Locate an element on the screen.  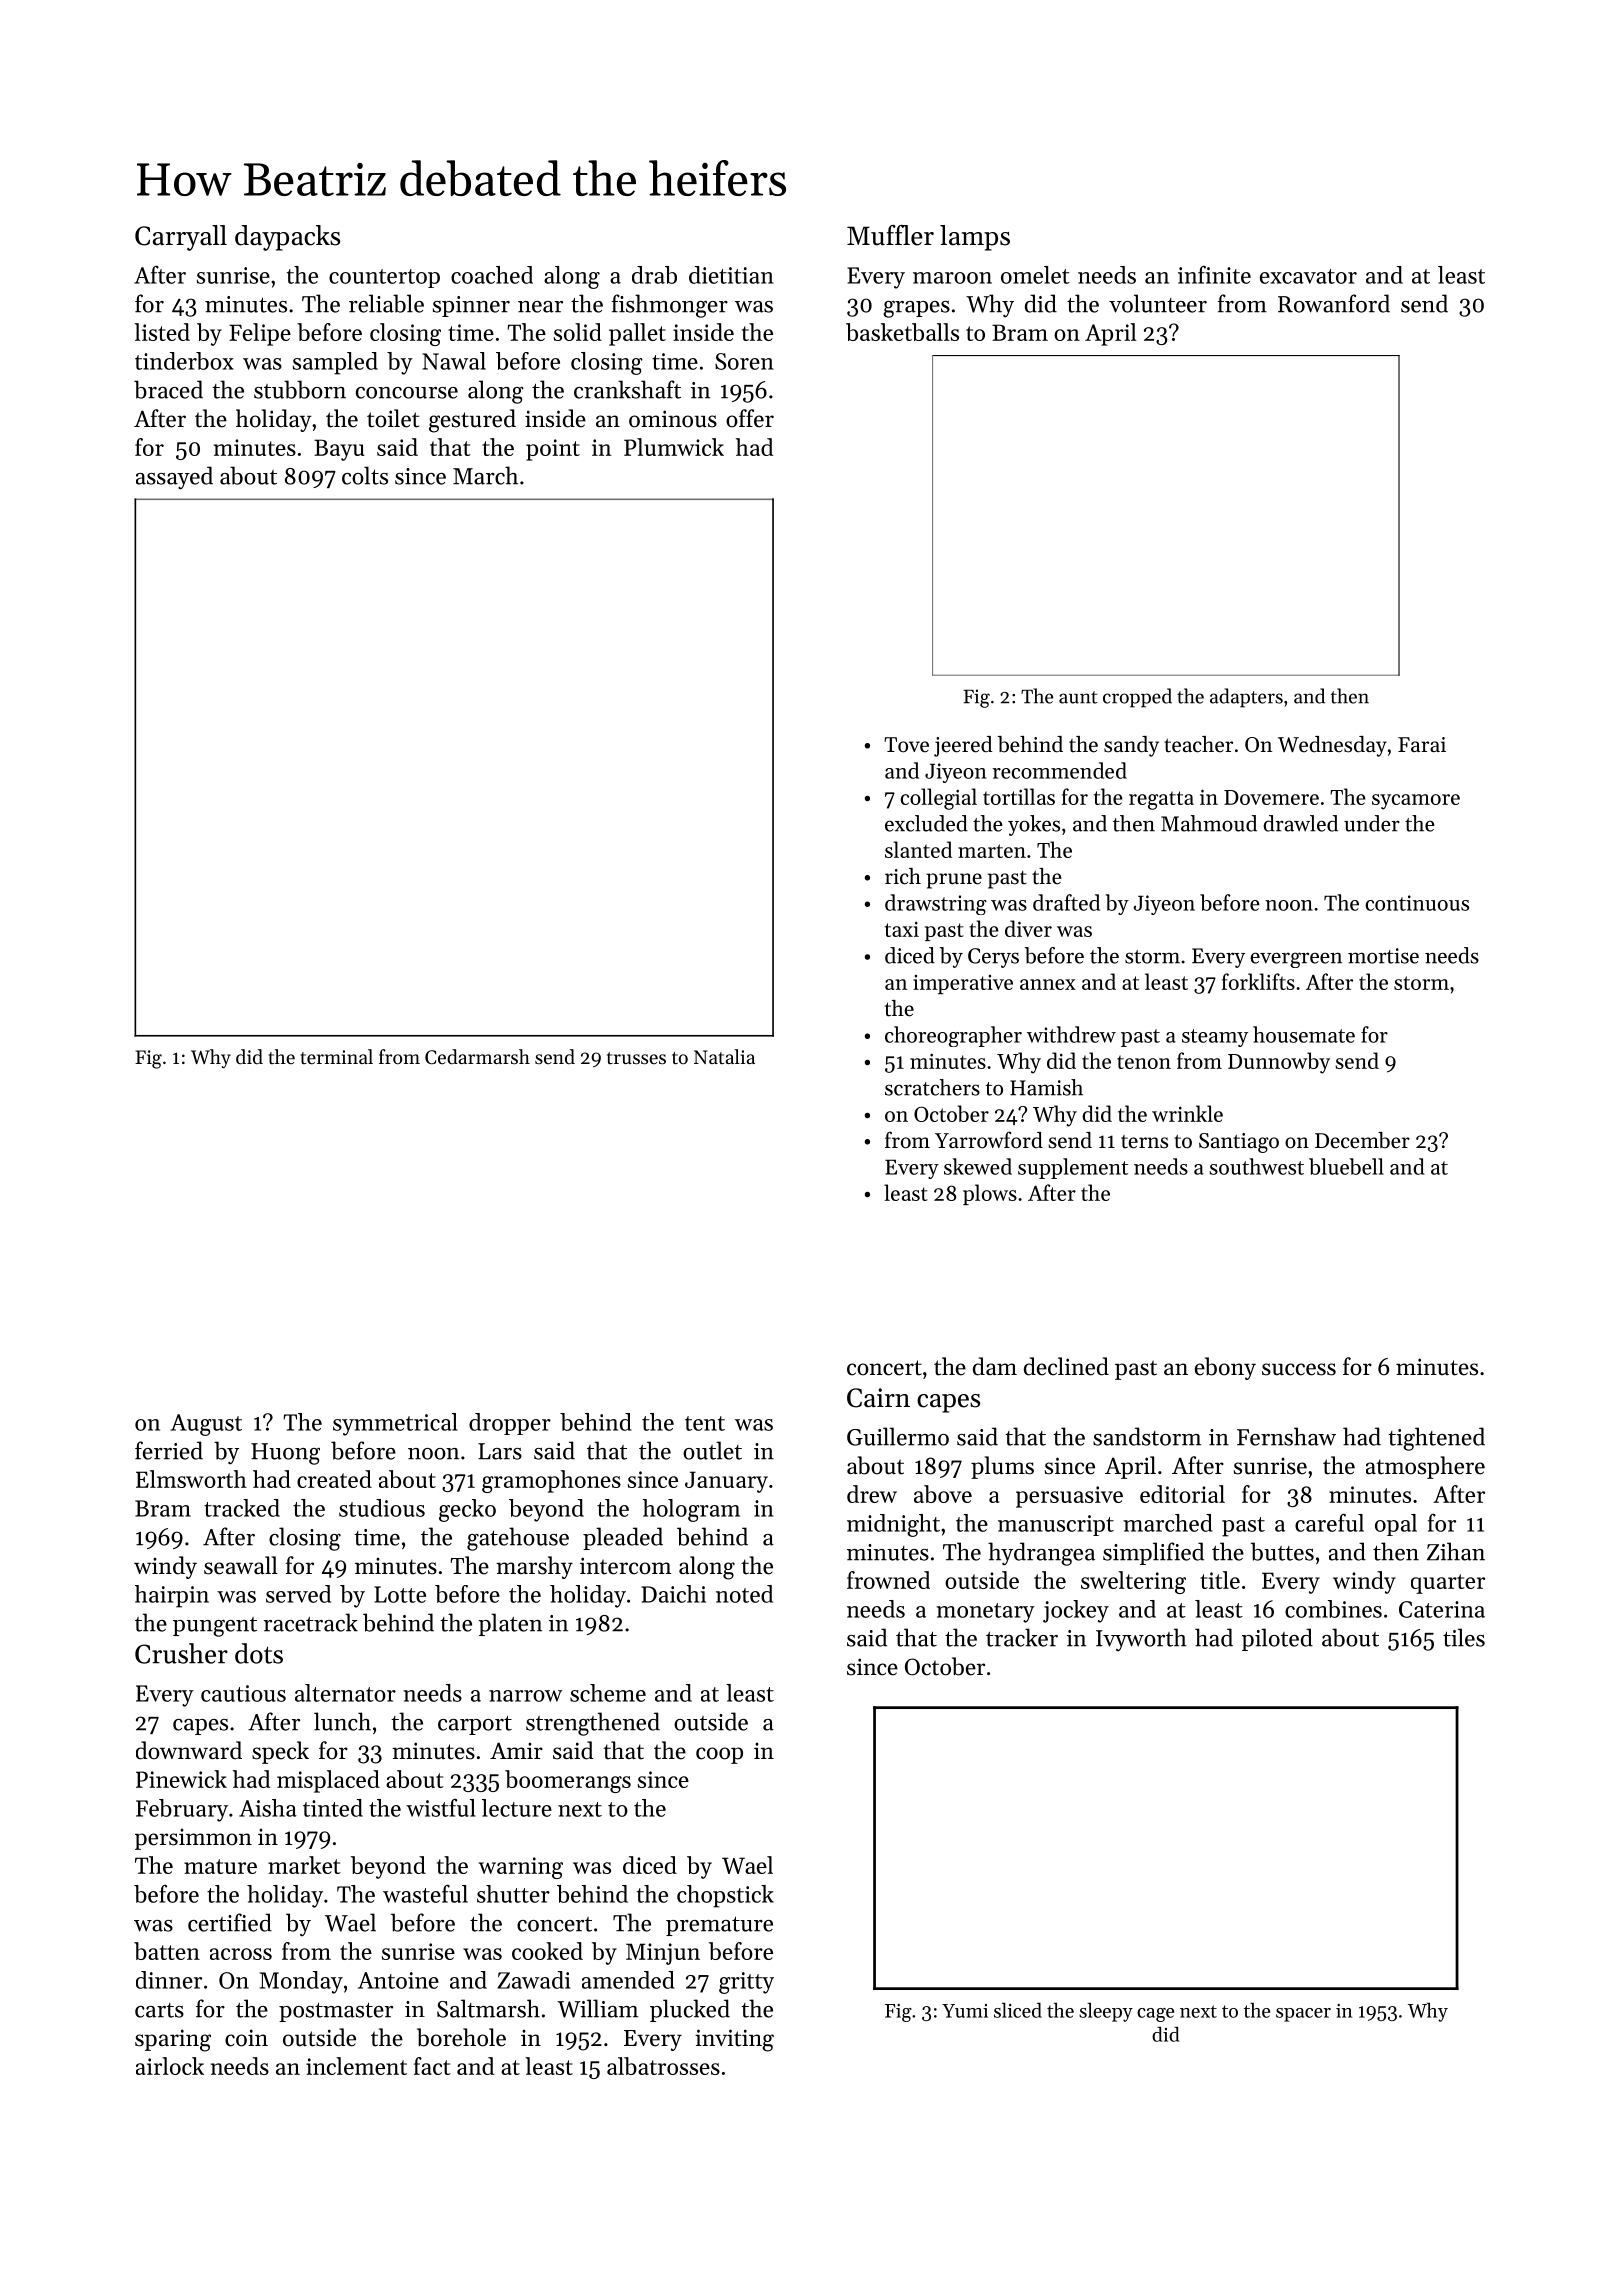
gritty is located at coordinates (746, 1983).
